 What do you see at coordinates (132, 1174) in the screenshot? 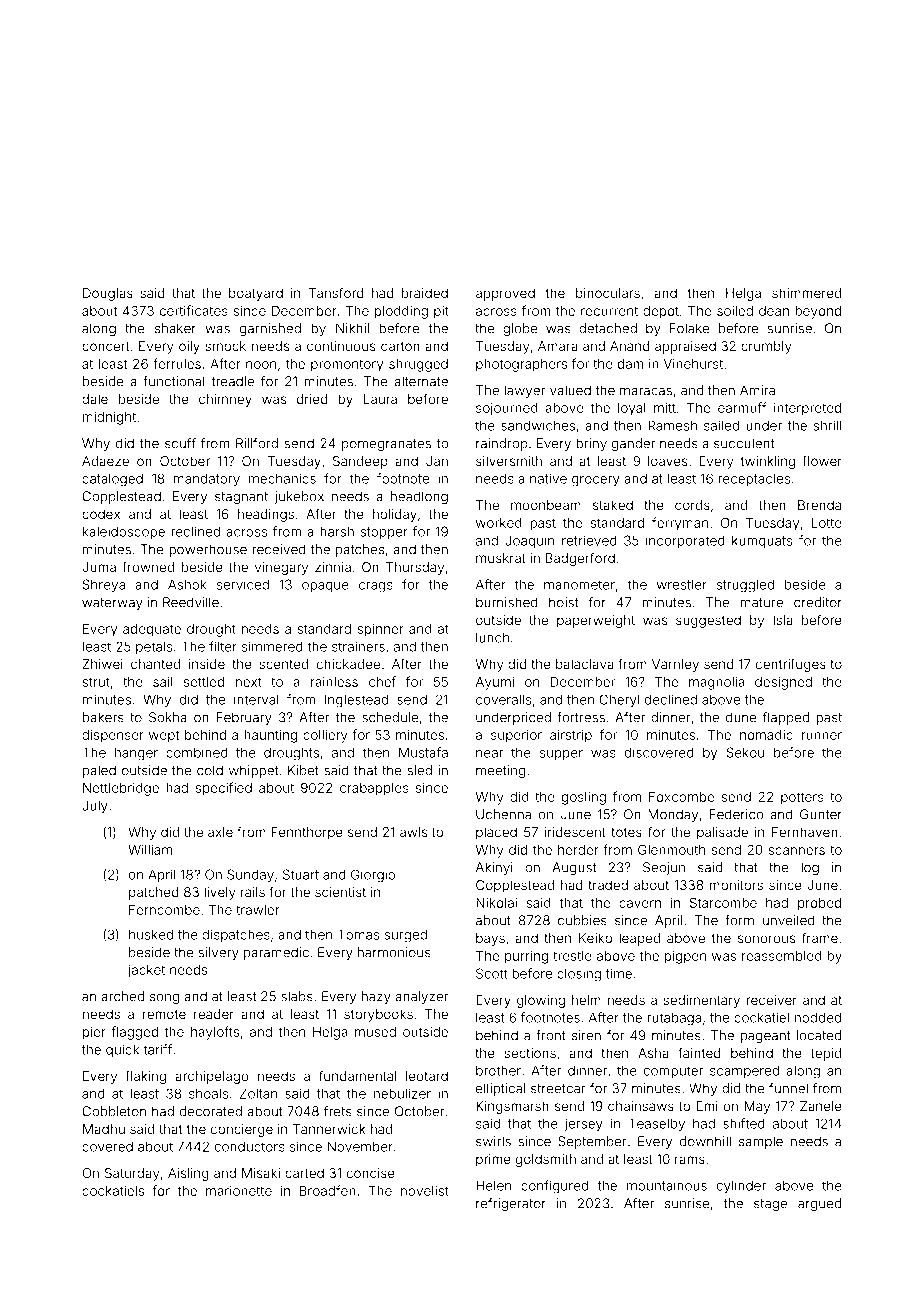
I see `Saturday` at bounding box center [132, 1174].
